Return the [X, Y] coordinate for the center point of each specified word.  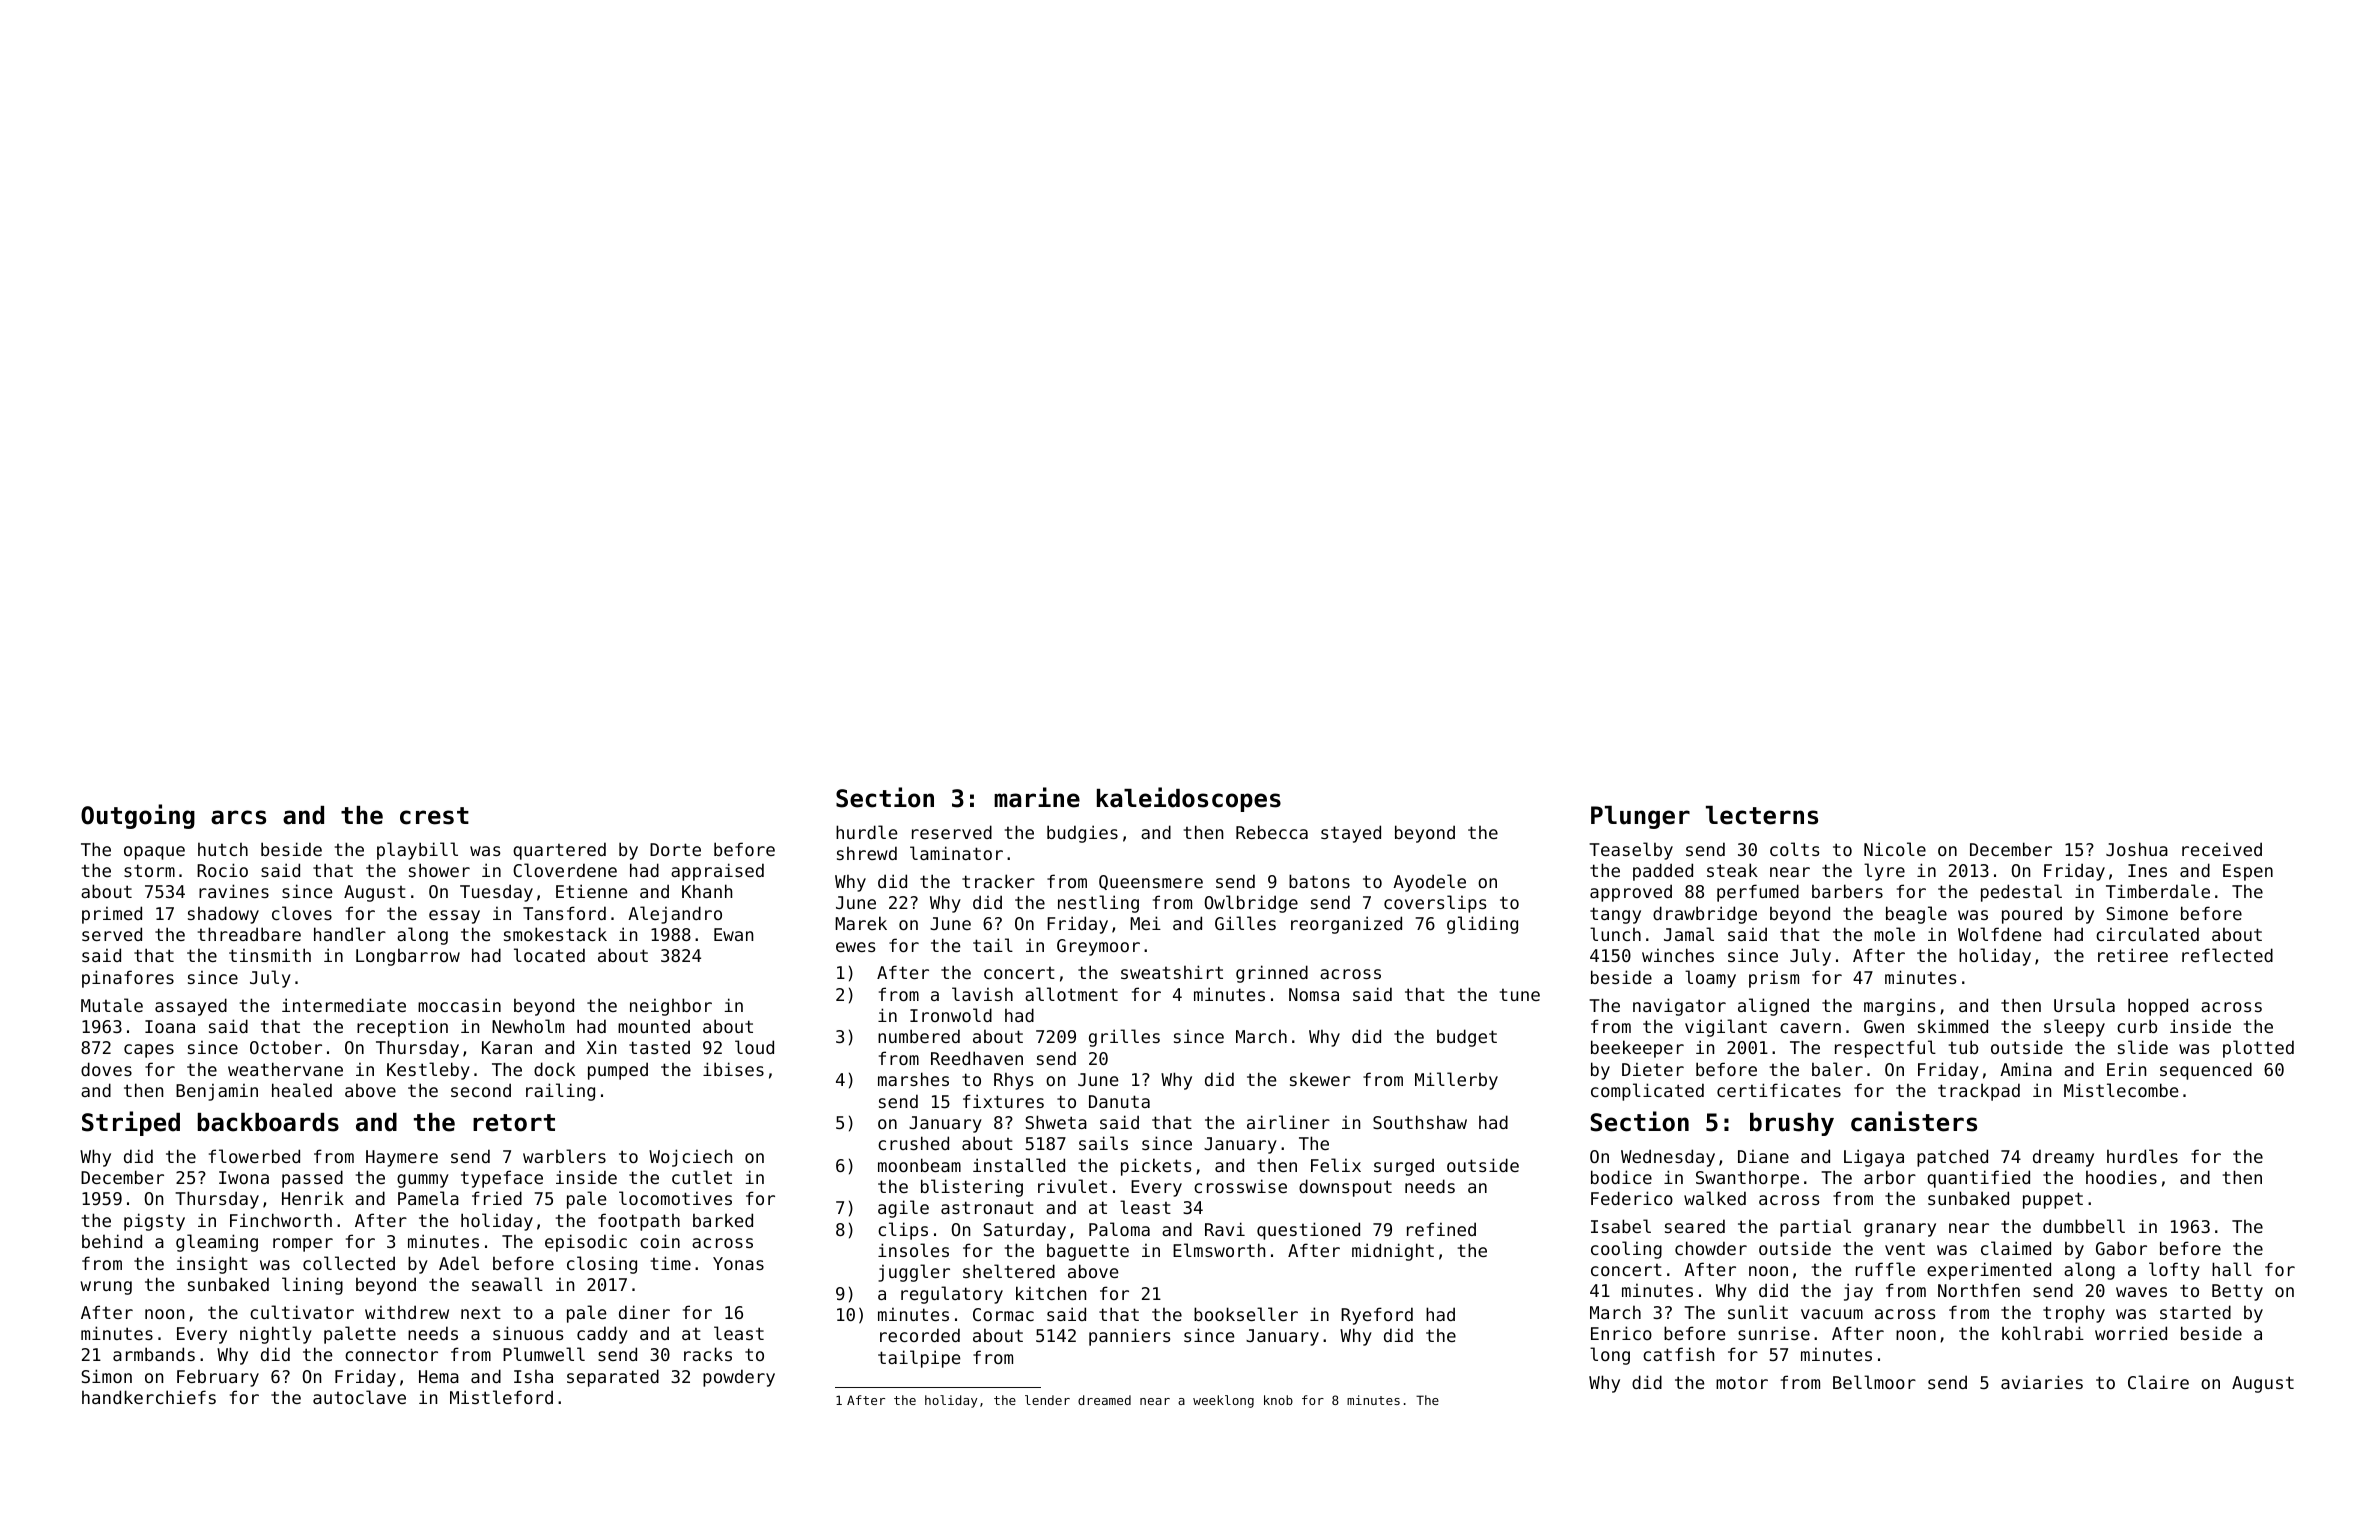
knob [1278, 1400]
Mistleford [501, 1397]
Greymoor [1098, 947]
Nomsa [1314, 994]
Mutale [112, 1005]
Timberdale [2158, 891]
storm [149, 870]
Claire [2158, 1382]
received [2222, 849]
